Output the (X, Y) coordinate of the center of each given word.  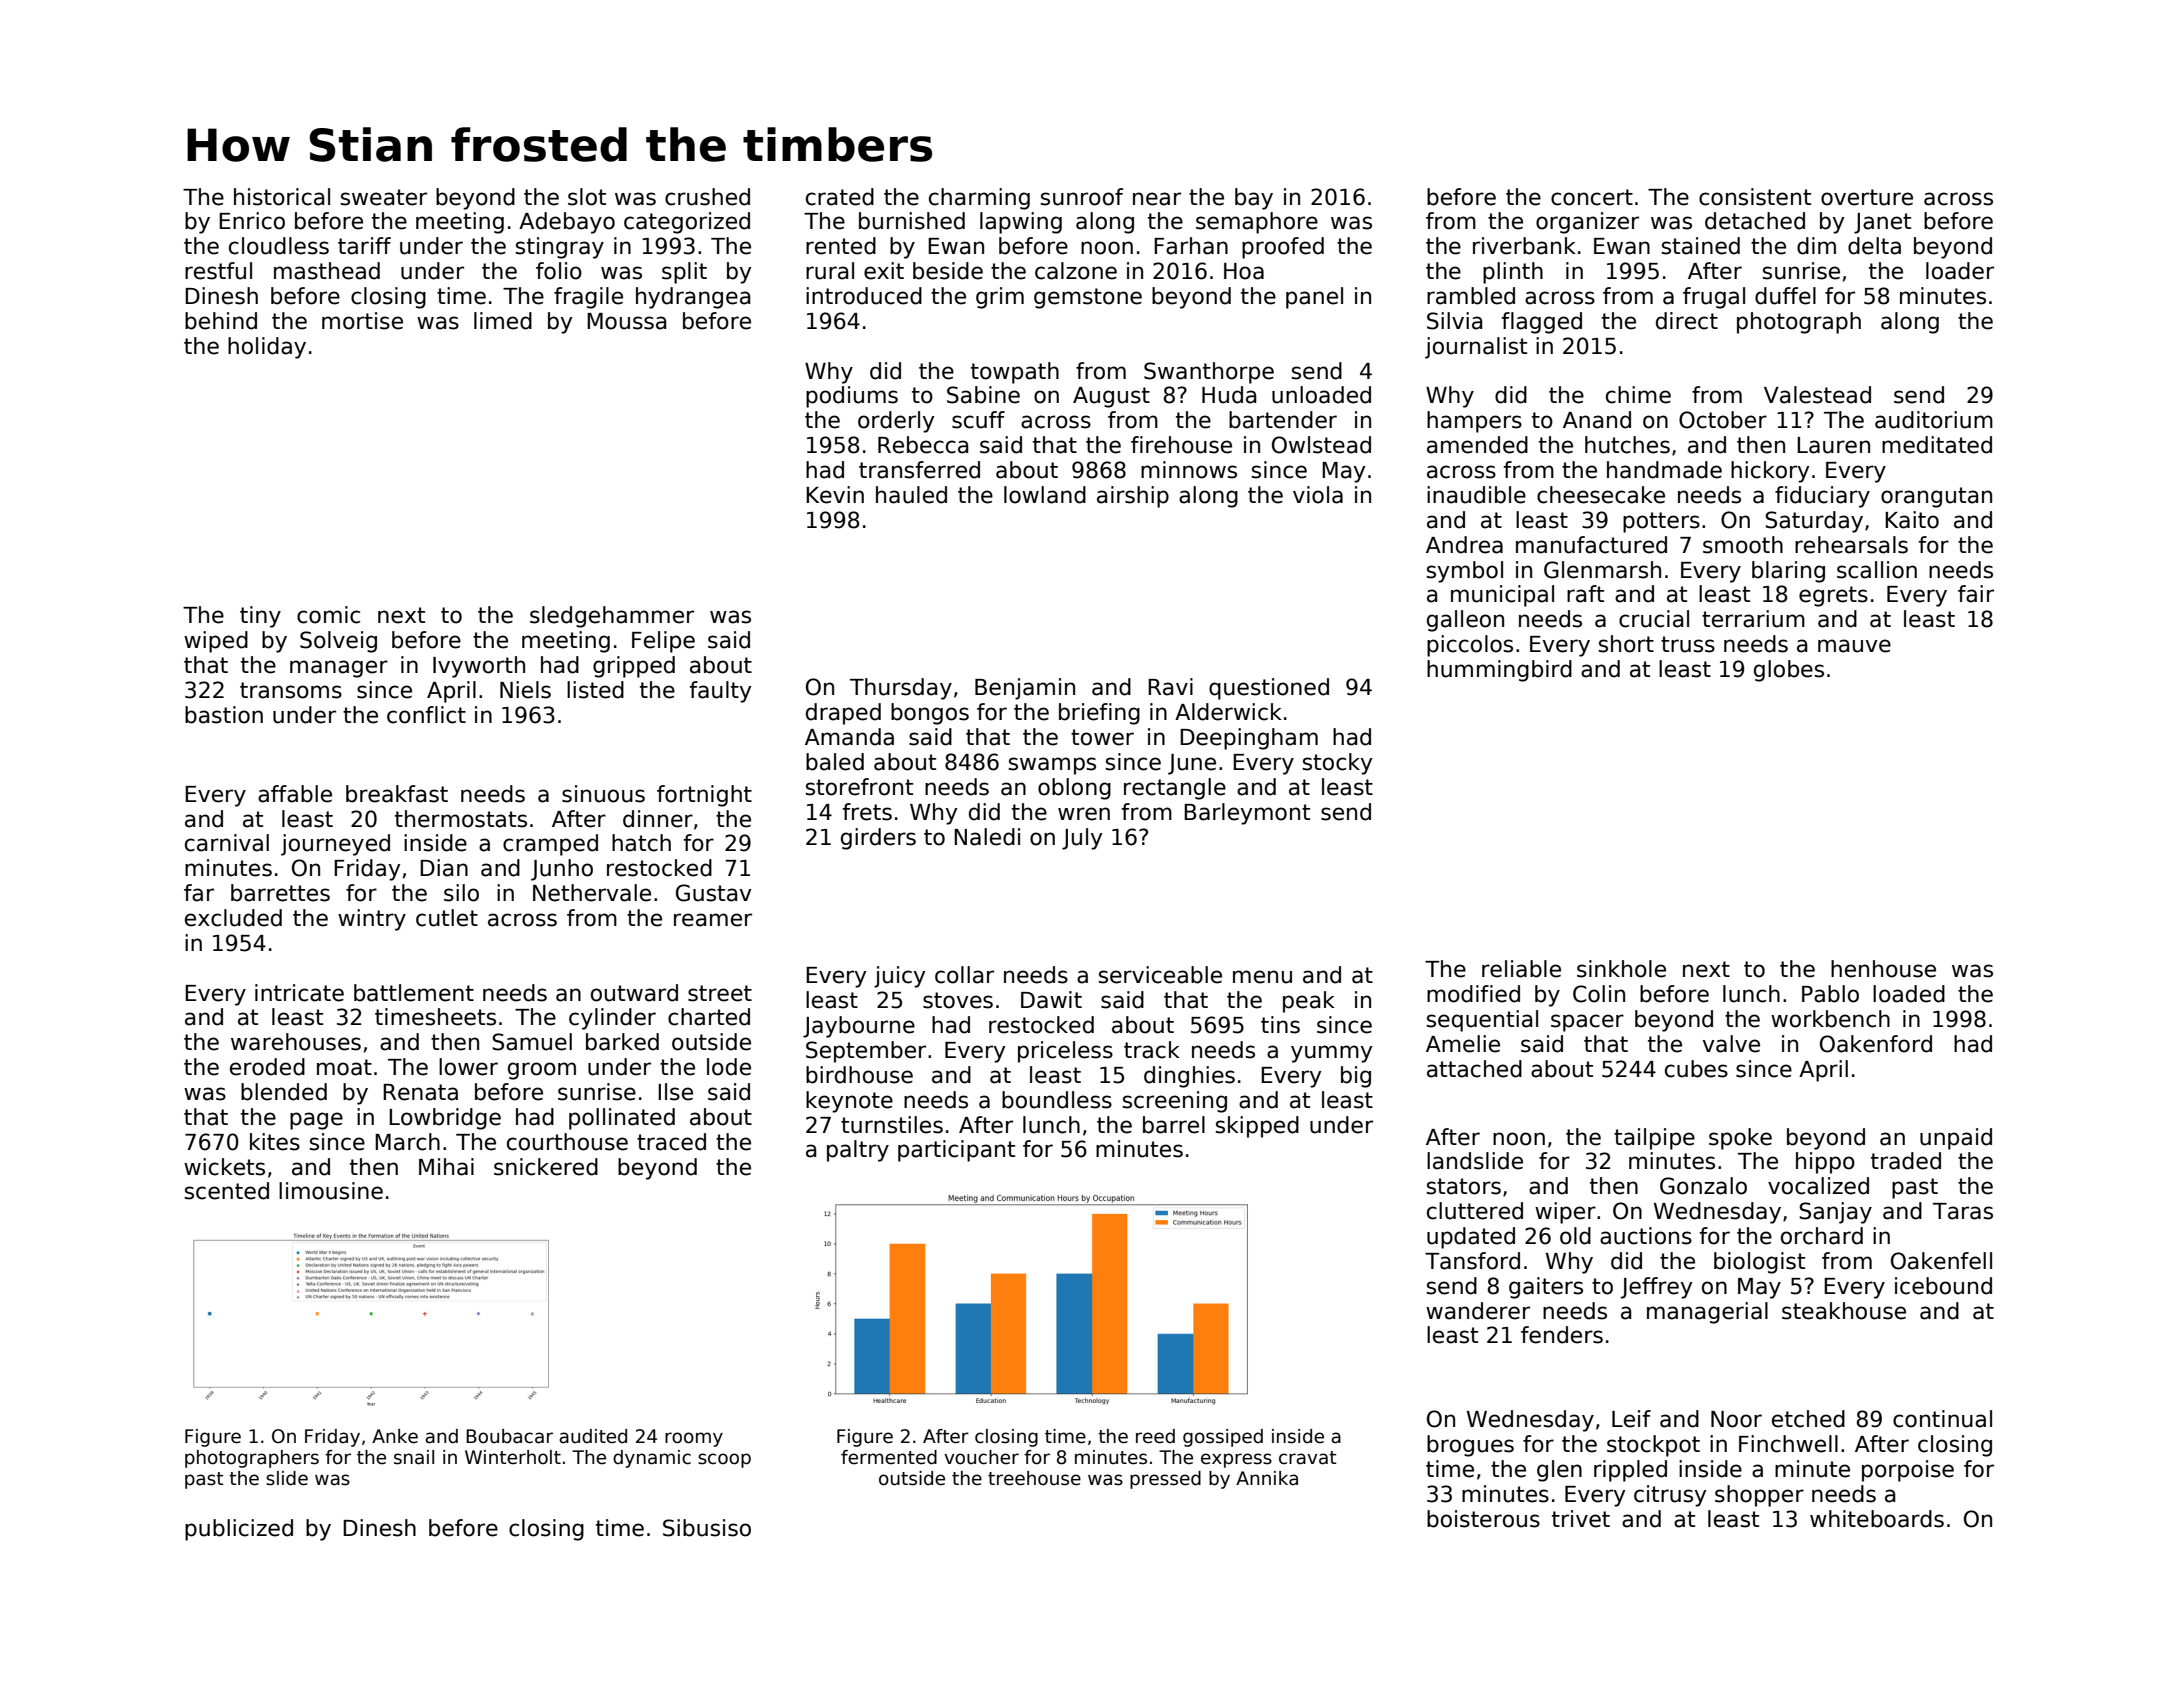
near (1157, 199)
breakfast (397, 794)
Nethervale (592, 893)
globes (1789, 671)
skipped (1257, 1127)
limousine (331, 1191)
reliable (1521, 969)
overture (1867, 197)
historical (282, 197)
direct (1687, 321)
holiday (267, 348)
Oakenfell (1941, 1261)
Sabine (983, 395)
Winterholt (513, 1457)
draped (843, 714)
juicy (899, 977)
